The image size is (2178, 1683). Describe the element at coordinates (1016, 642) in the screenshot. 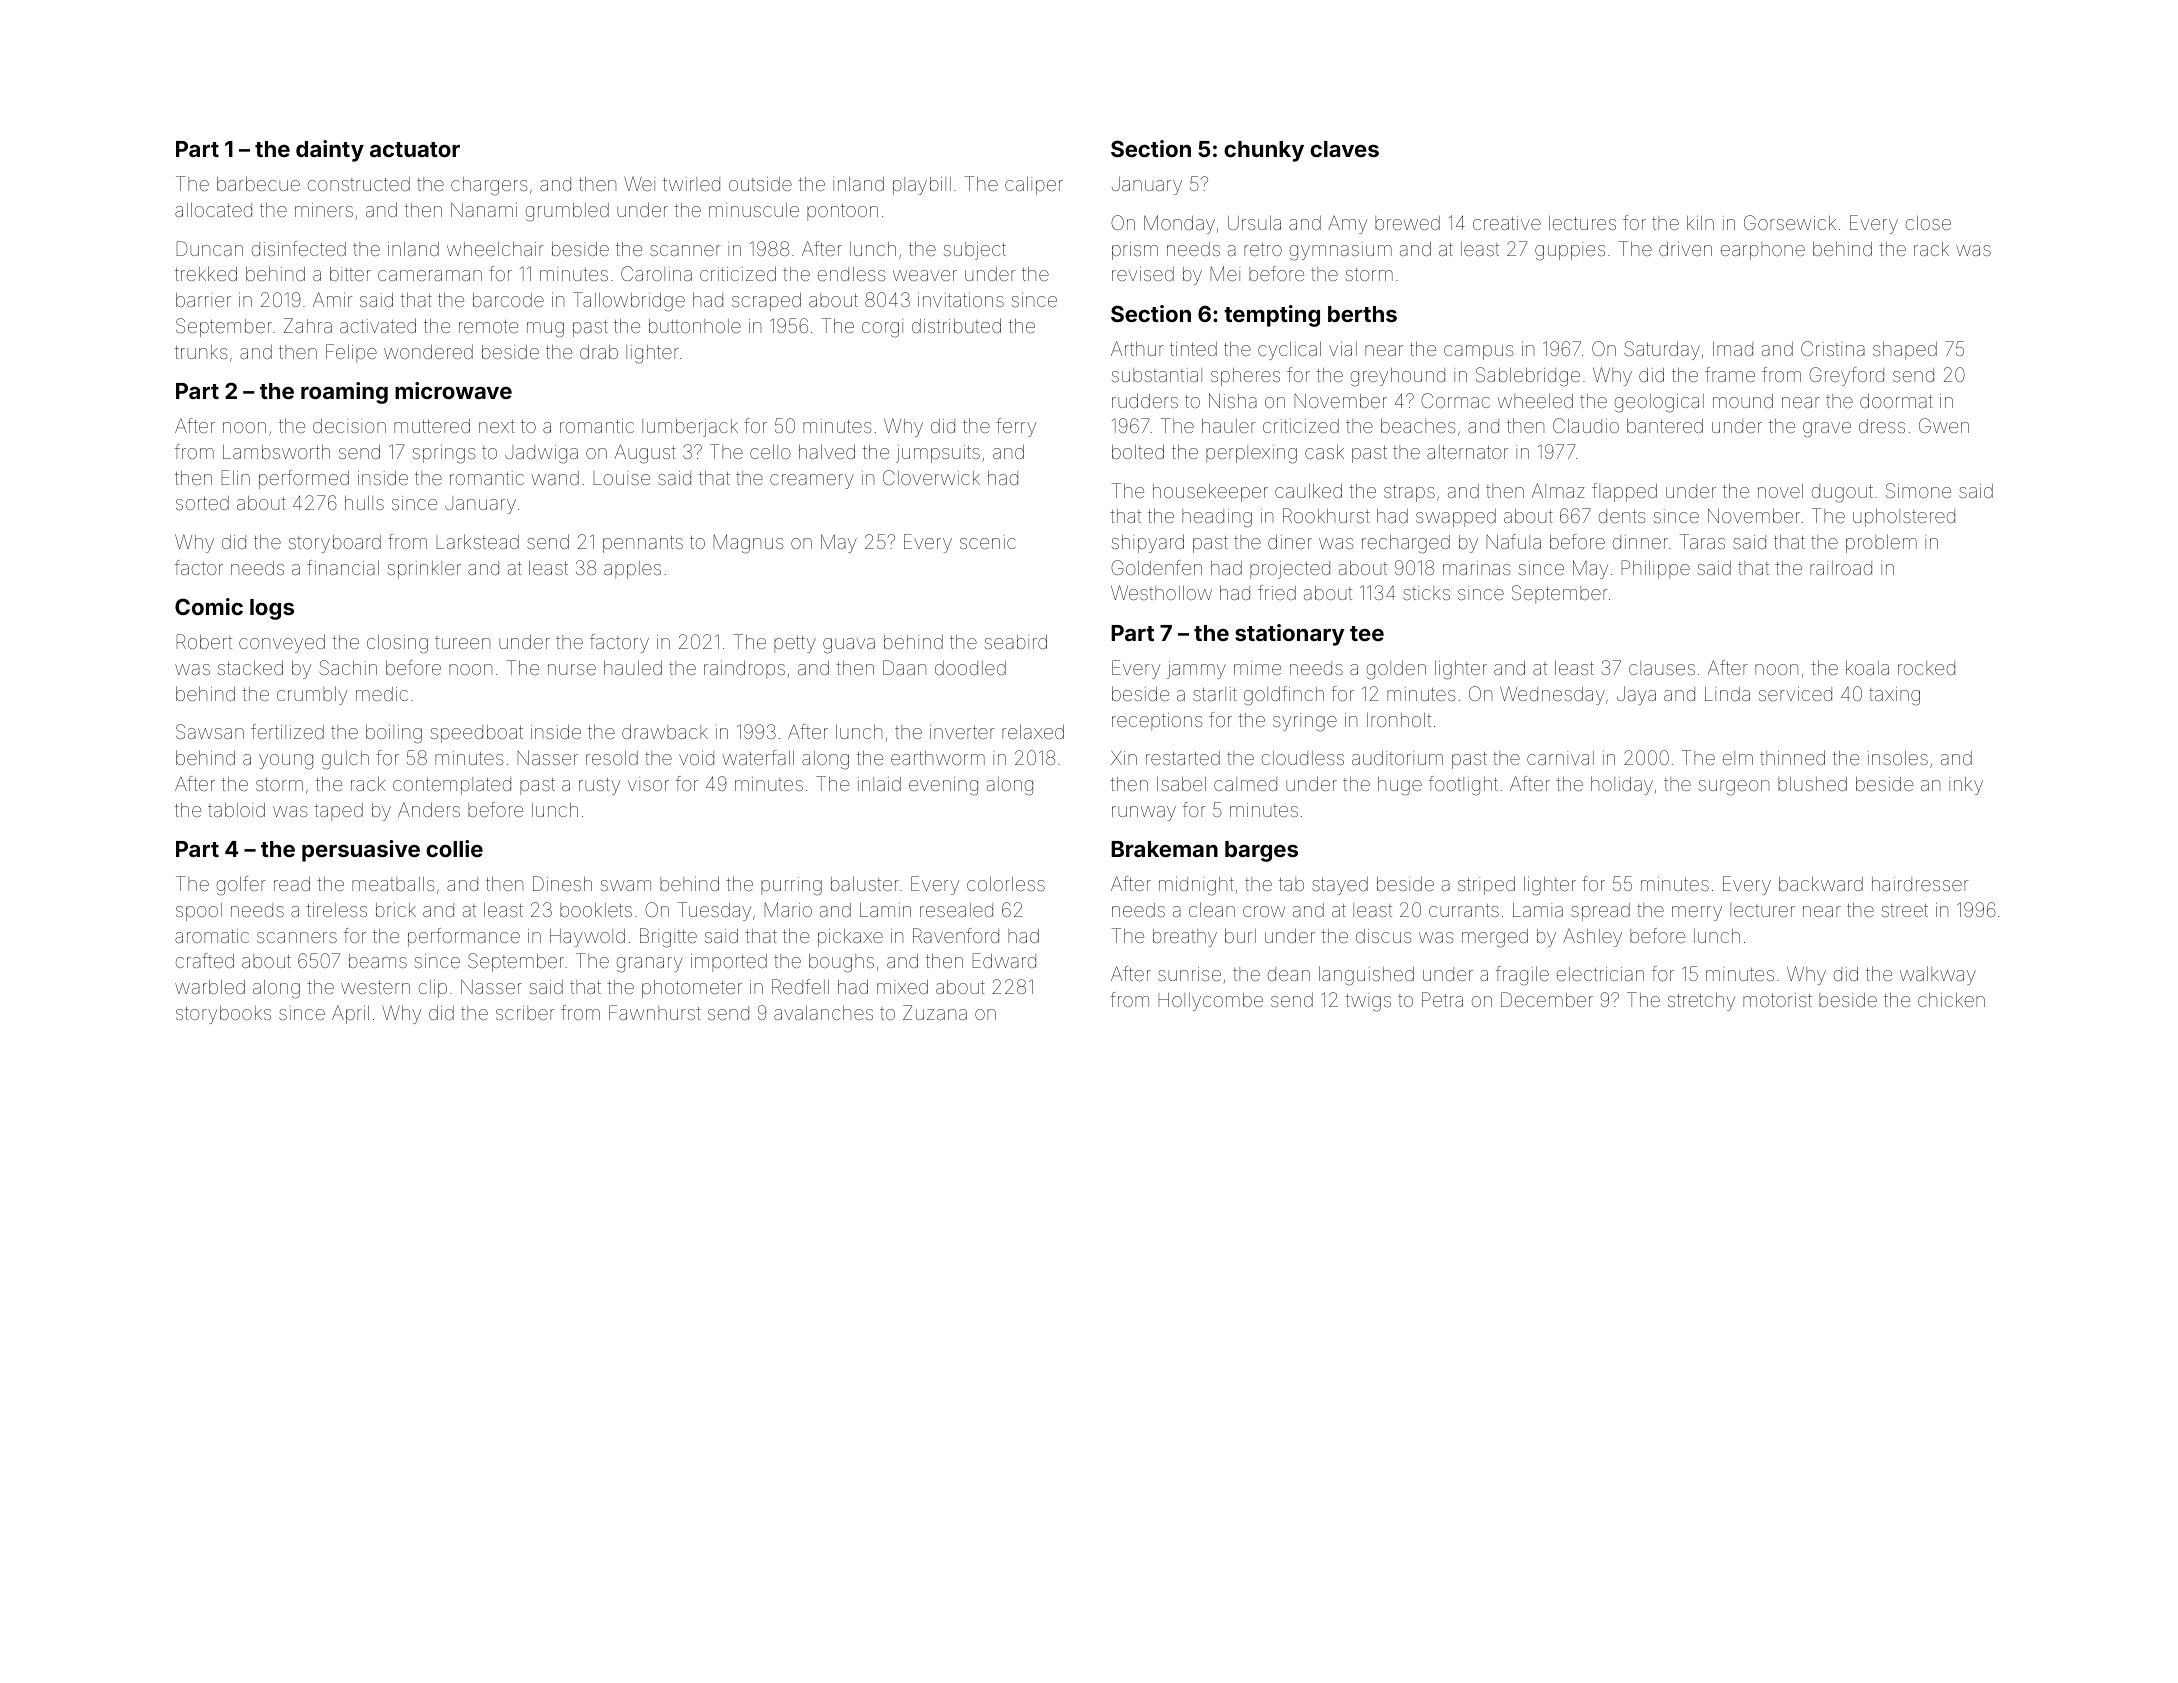

I see `seabird` at that location.
